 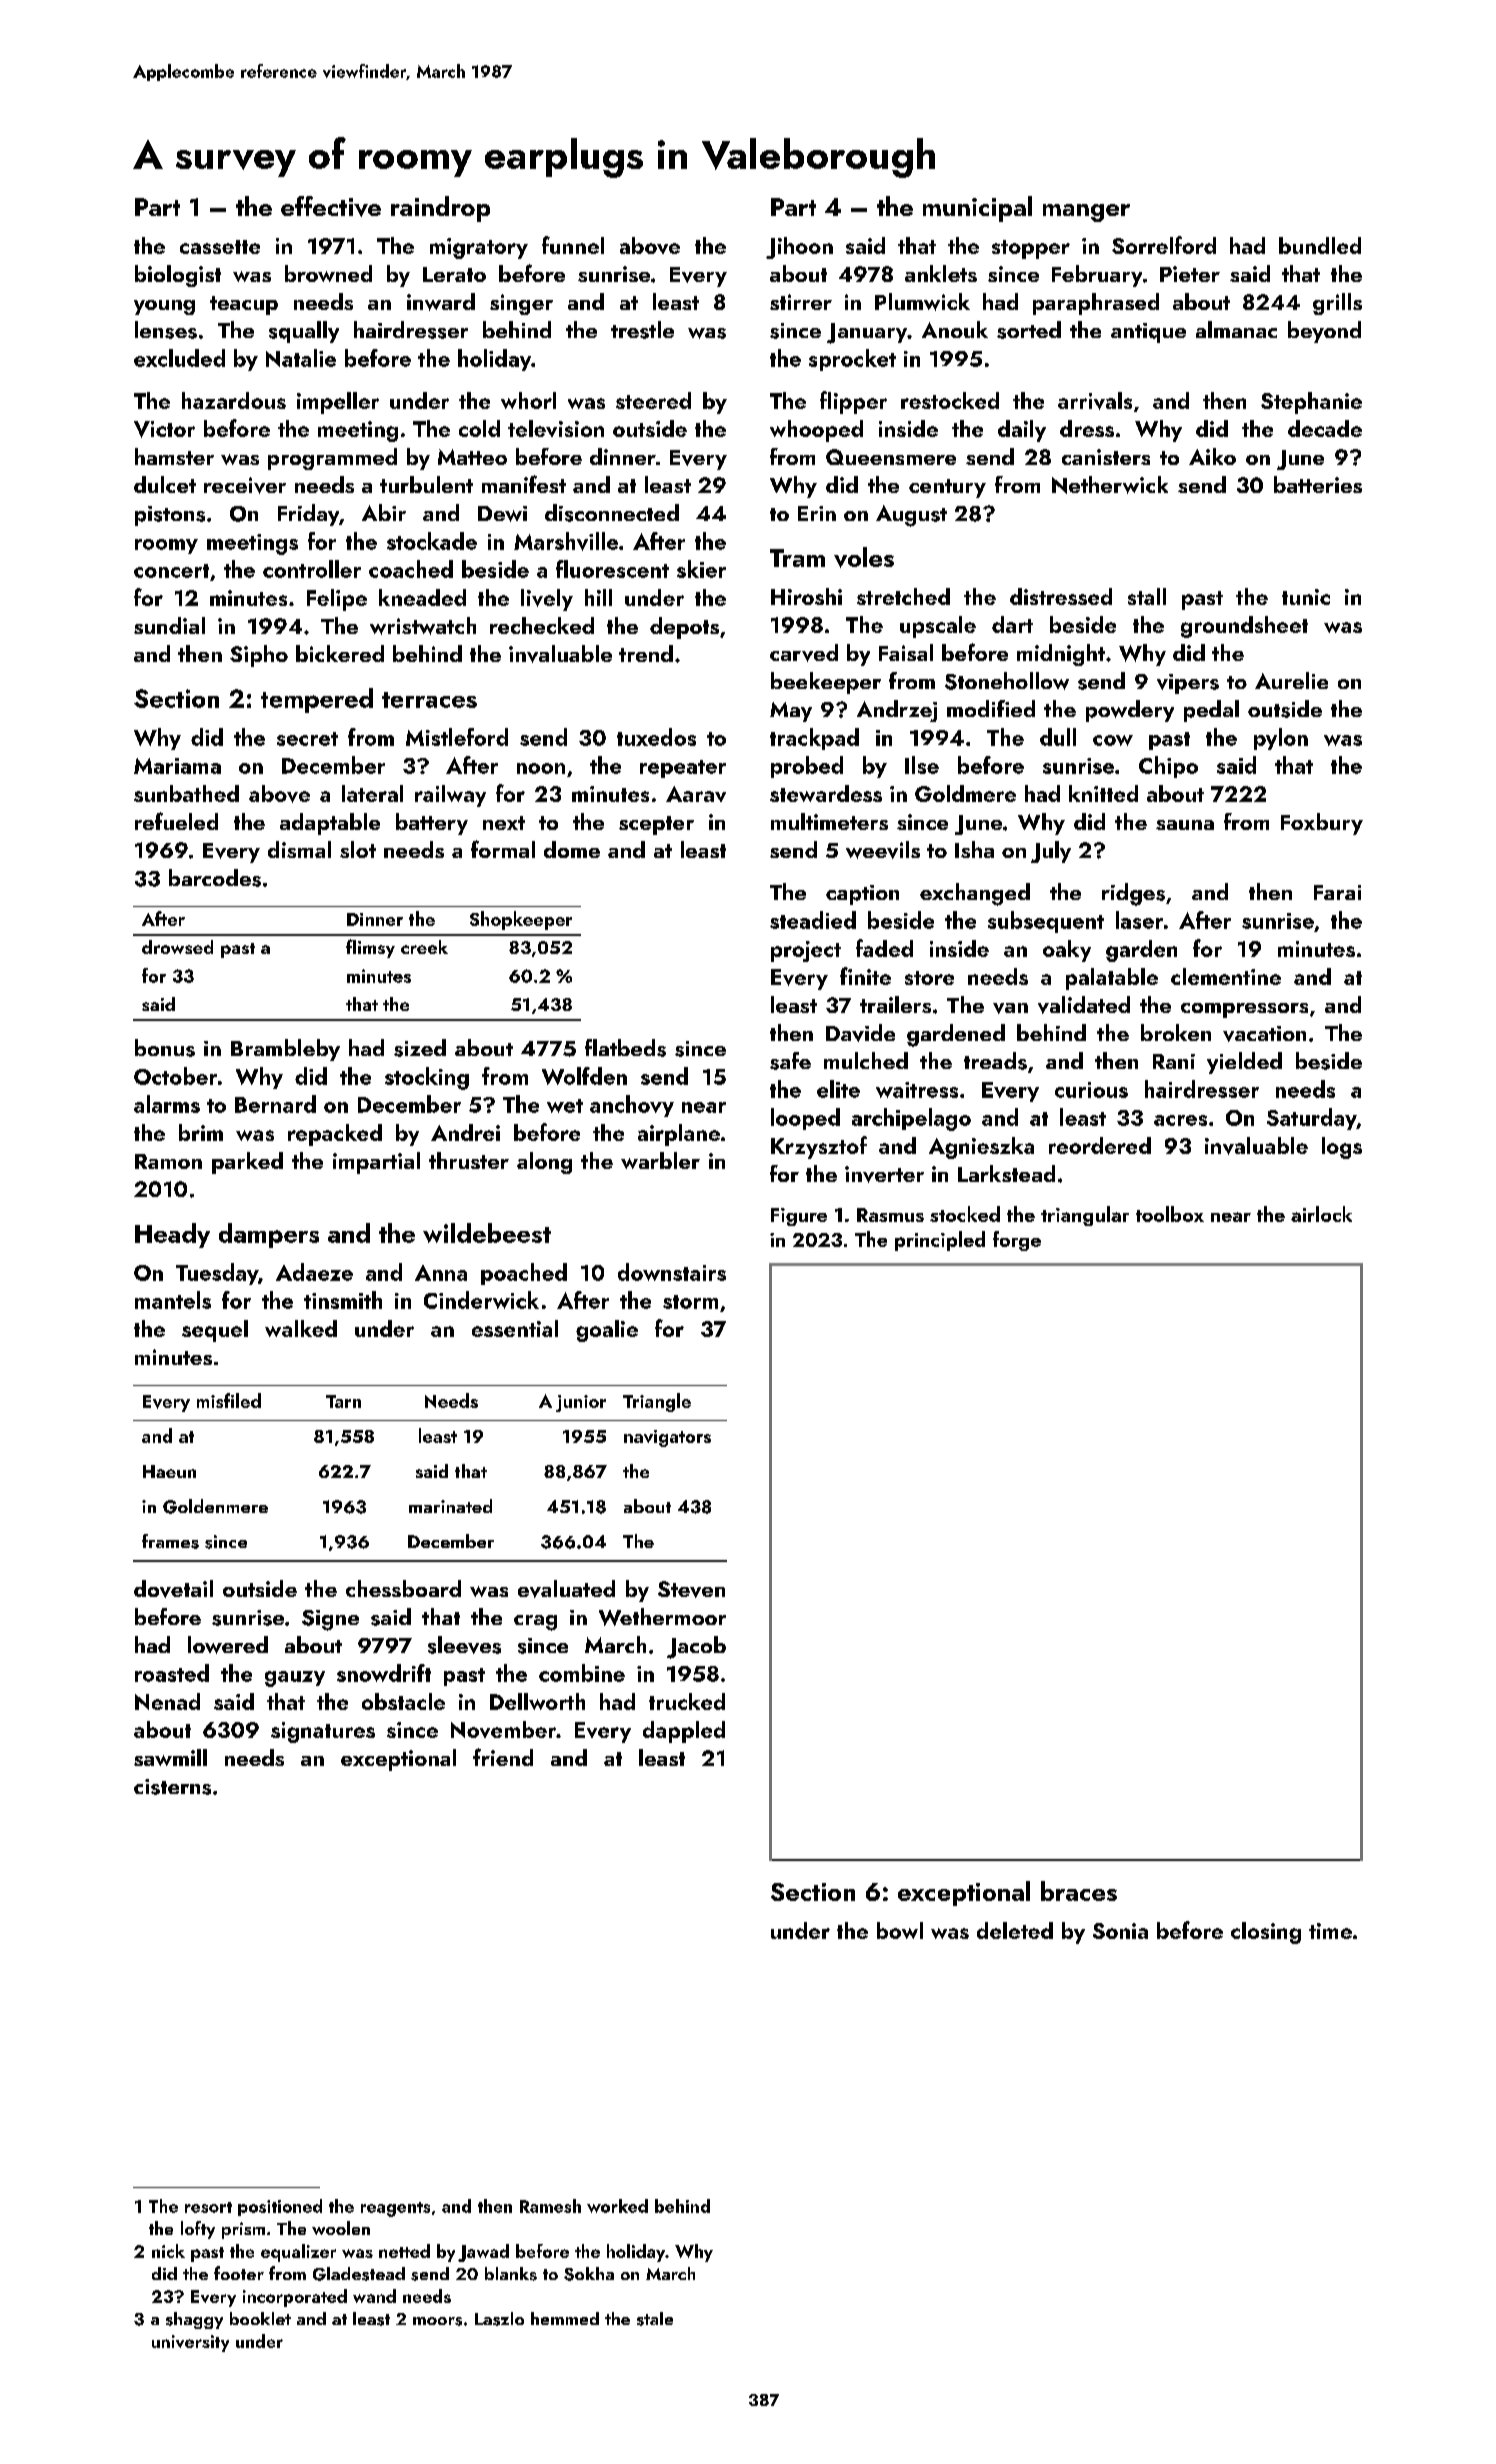 I want to click on Goldenmere, so click(x=215, y=1506).
